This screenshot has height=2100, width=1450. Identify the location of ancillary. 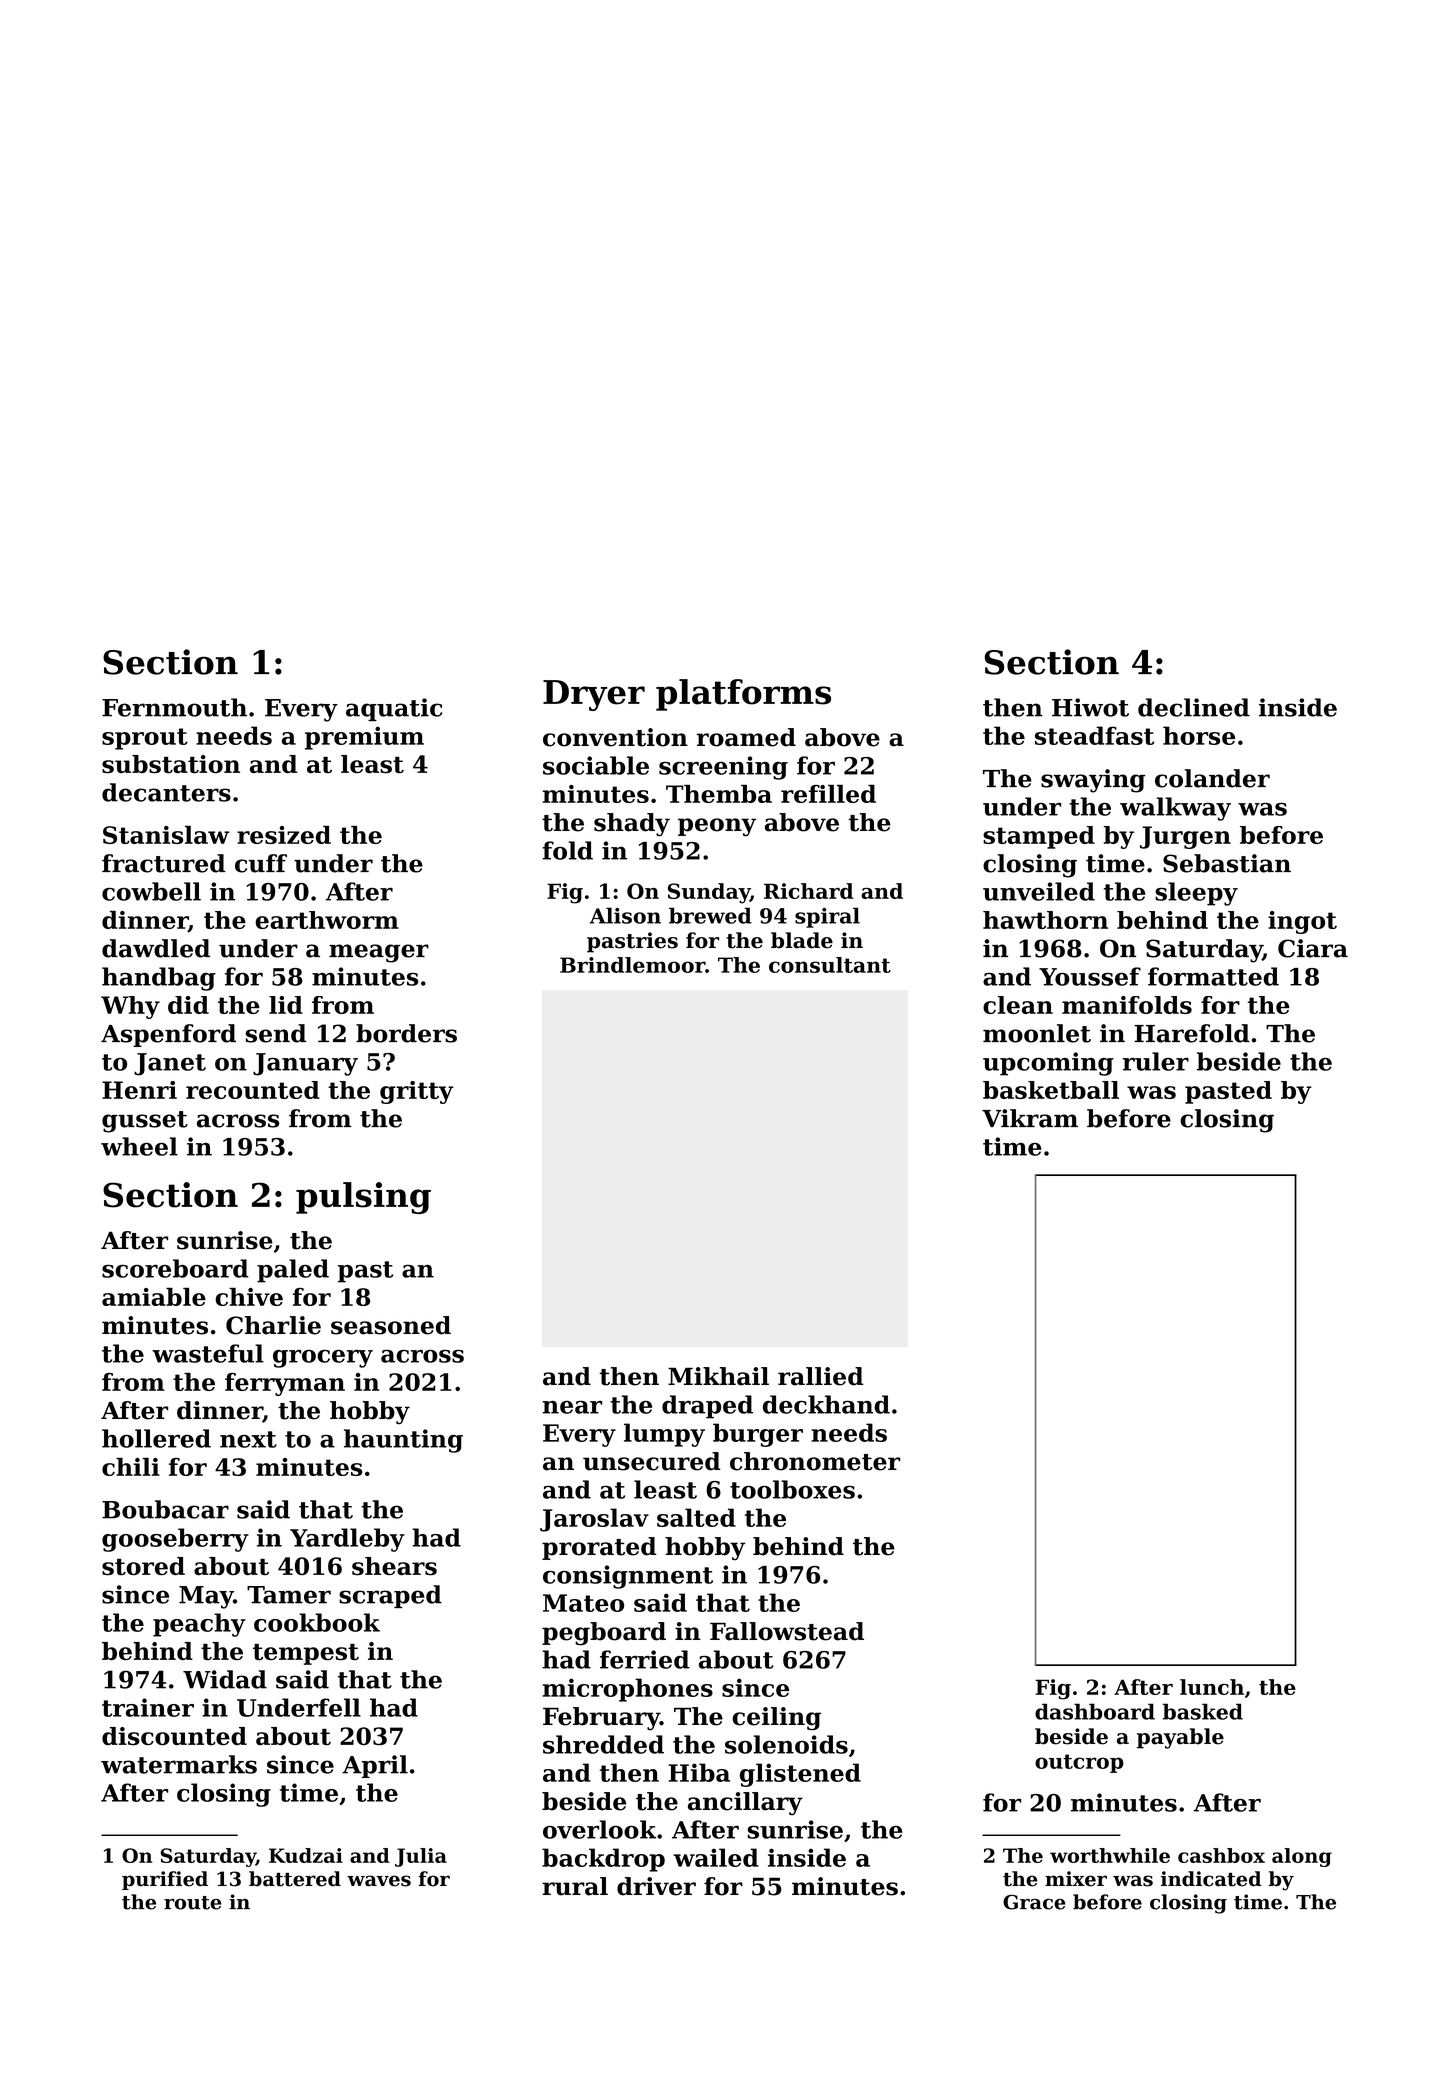
(745, 1804).
